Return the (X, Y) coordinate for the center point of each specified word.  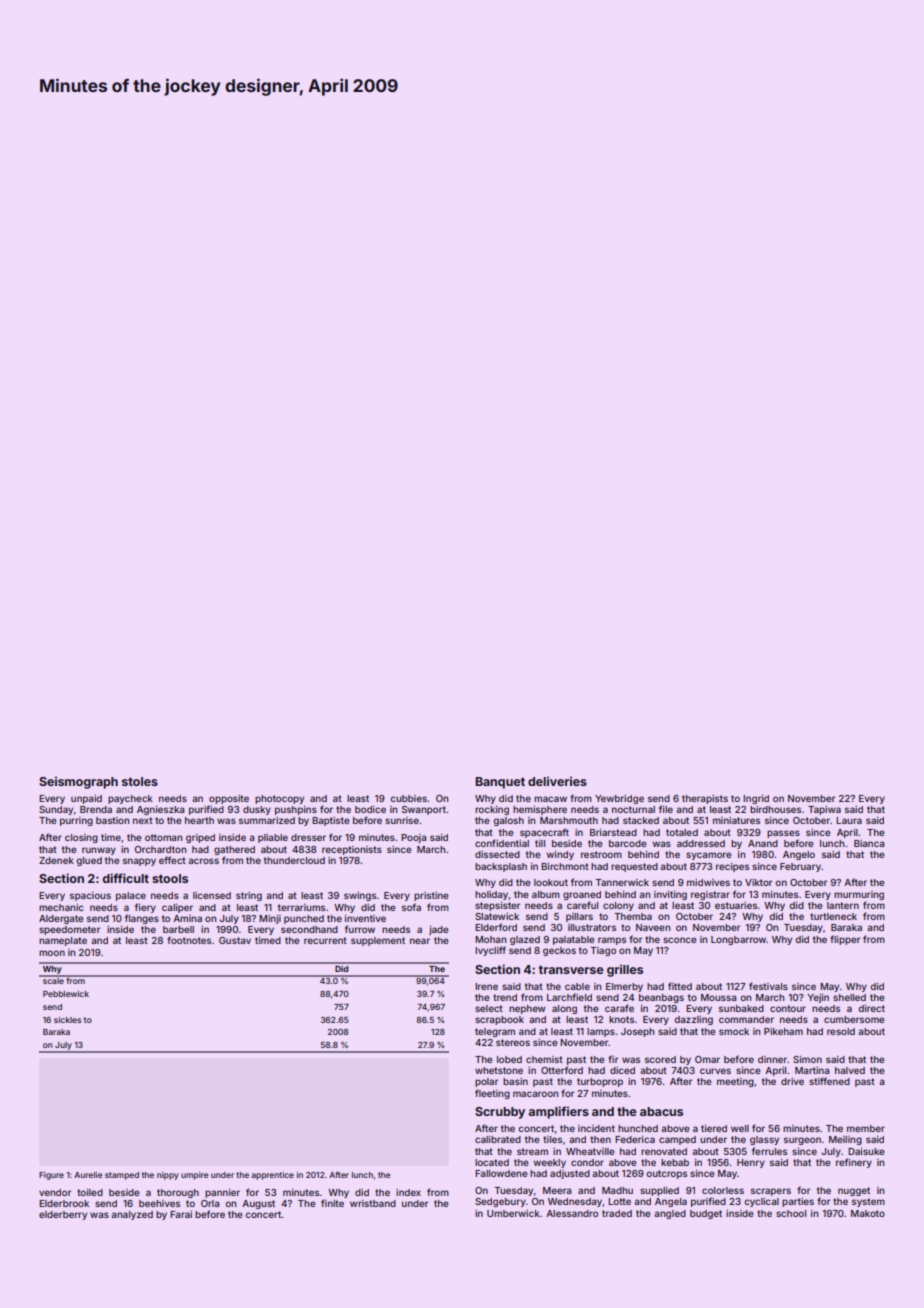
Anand (763, 843)
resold (841, 1031)
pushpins (296, 810)
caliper (177, 908)
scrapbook (499, 1020)
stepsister (497, 906)
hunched (638, 1128)
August (258, 1204)
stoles (140, 781)
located (492, 1162)
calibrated (498, 1139)
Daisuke (866, 1151)
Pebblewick (66, 994)
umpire (195, 1176)
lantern (843, 905)
